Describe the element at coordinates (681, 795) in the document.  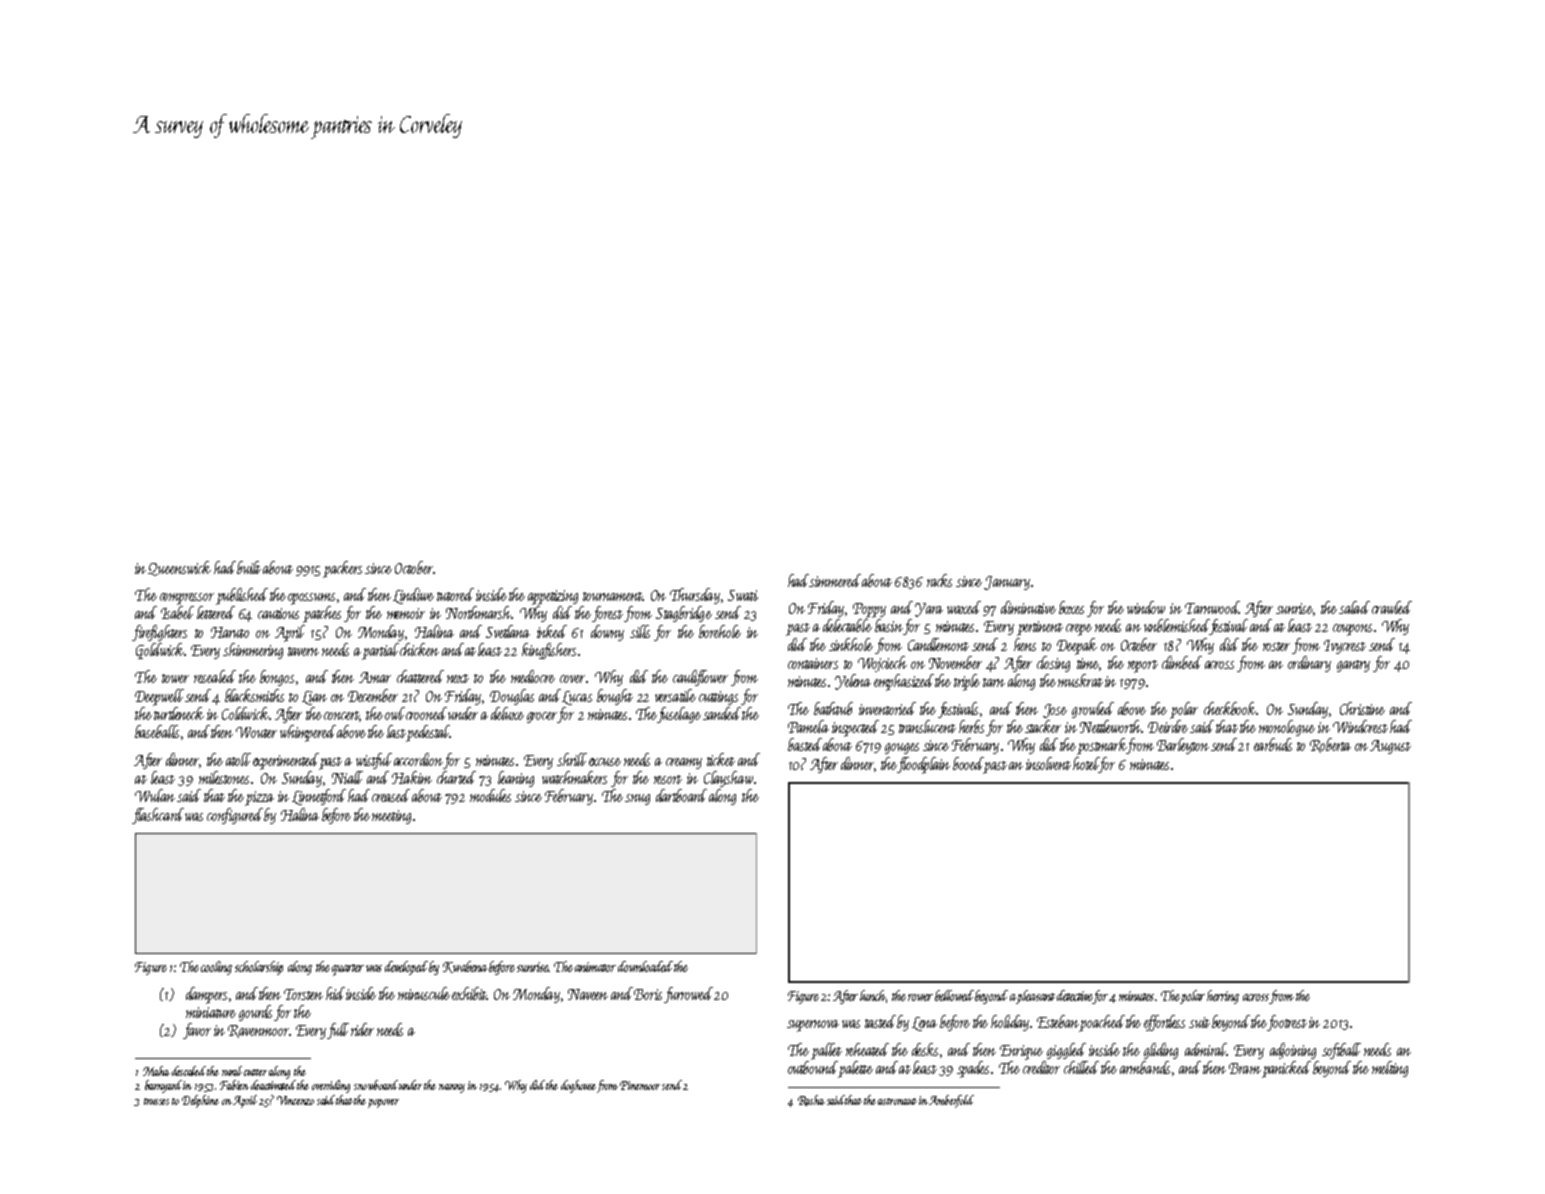
I see `dartboard` at that location.
